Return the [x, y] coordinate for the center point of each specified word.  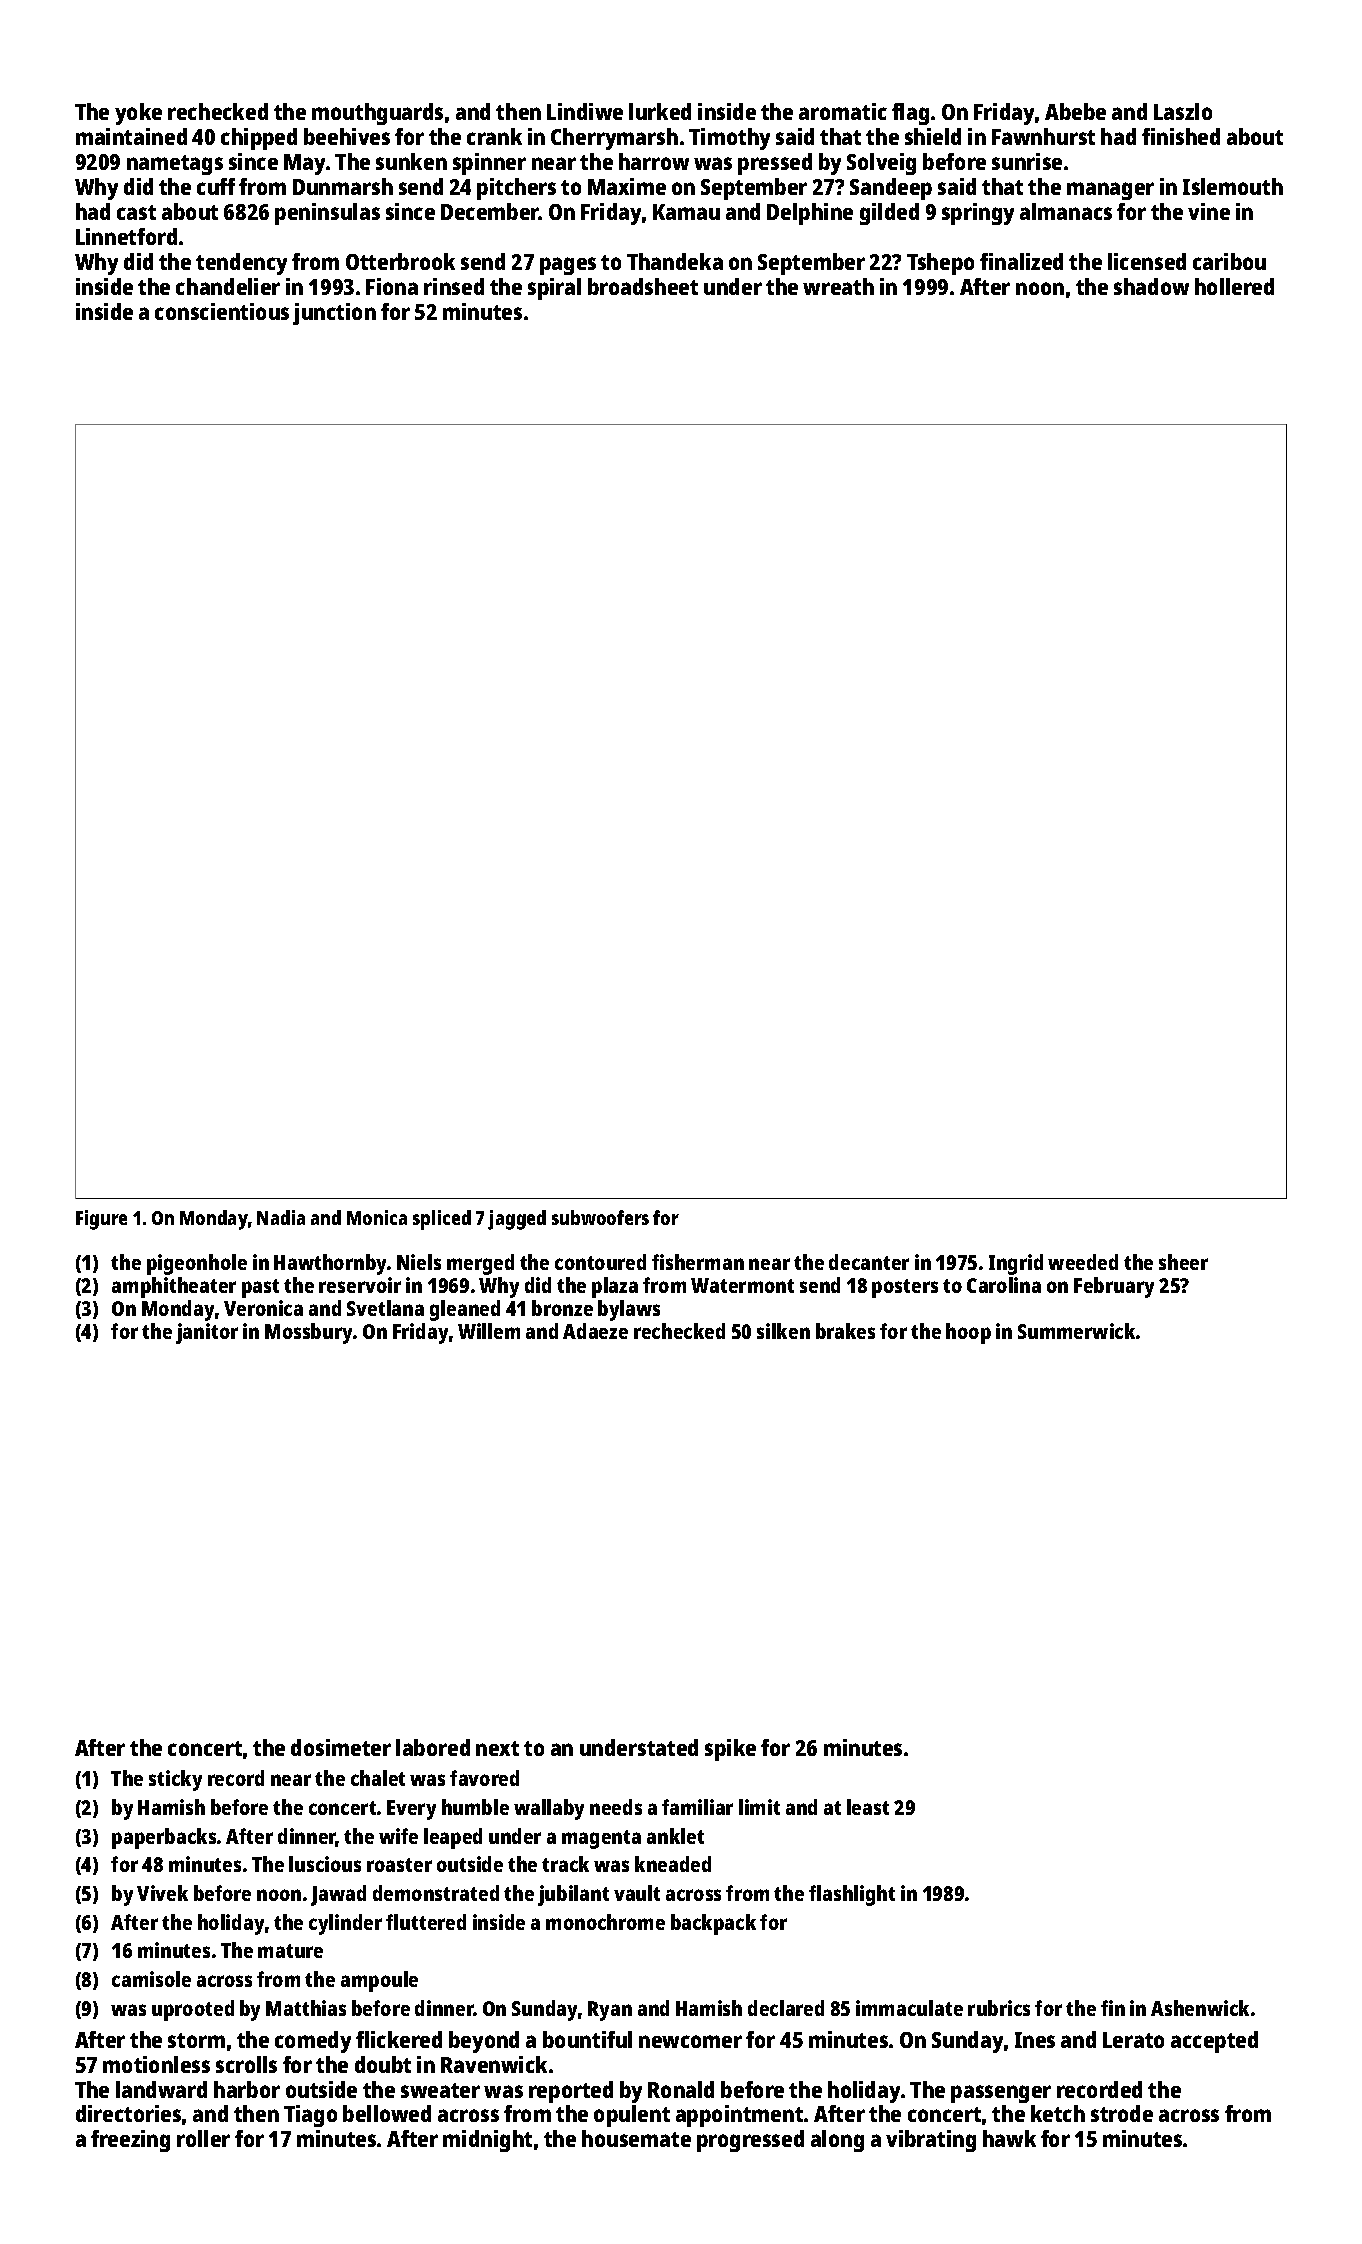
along [837, 2141]
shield [933, 136]
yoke [138, 114]
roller [203, 2138]
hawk [1009, 2138]
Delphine [810, 214]
